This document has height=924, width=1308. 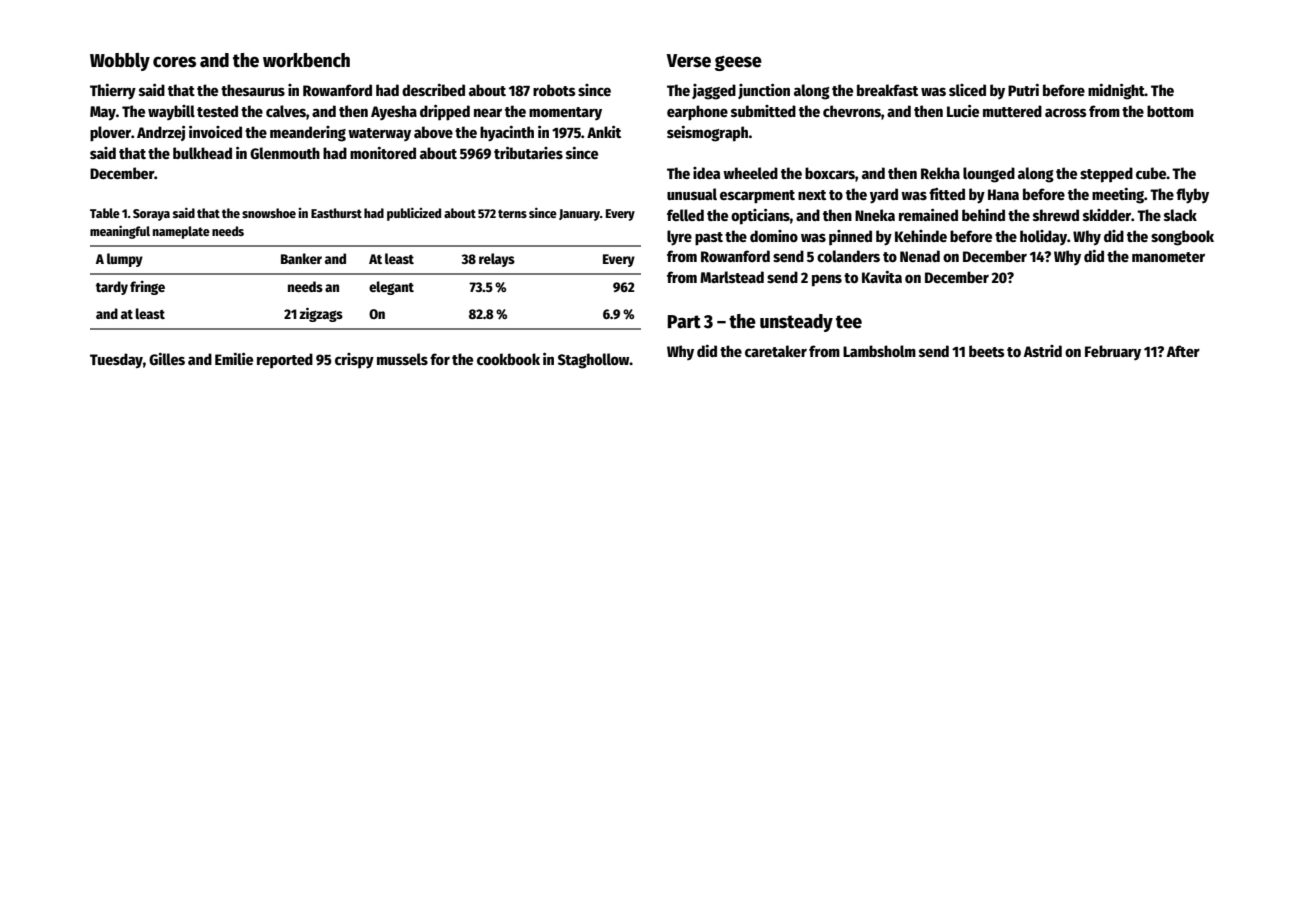 What do you see at coordinates (321, 314) in the document?
I see `zigzags` at bounding box center [321, 314].
